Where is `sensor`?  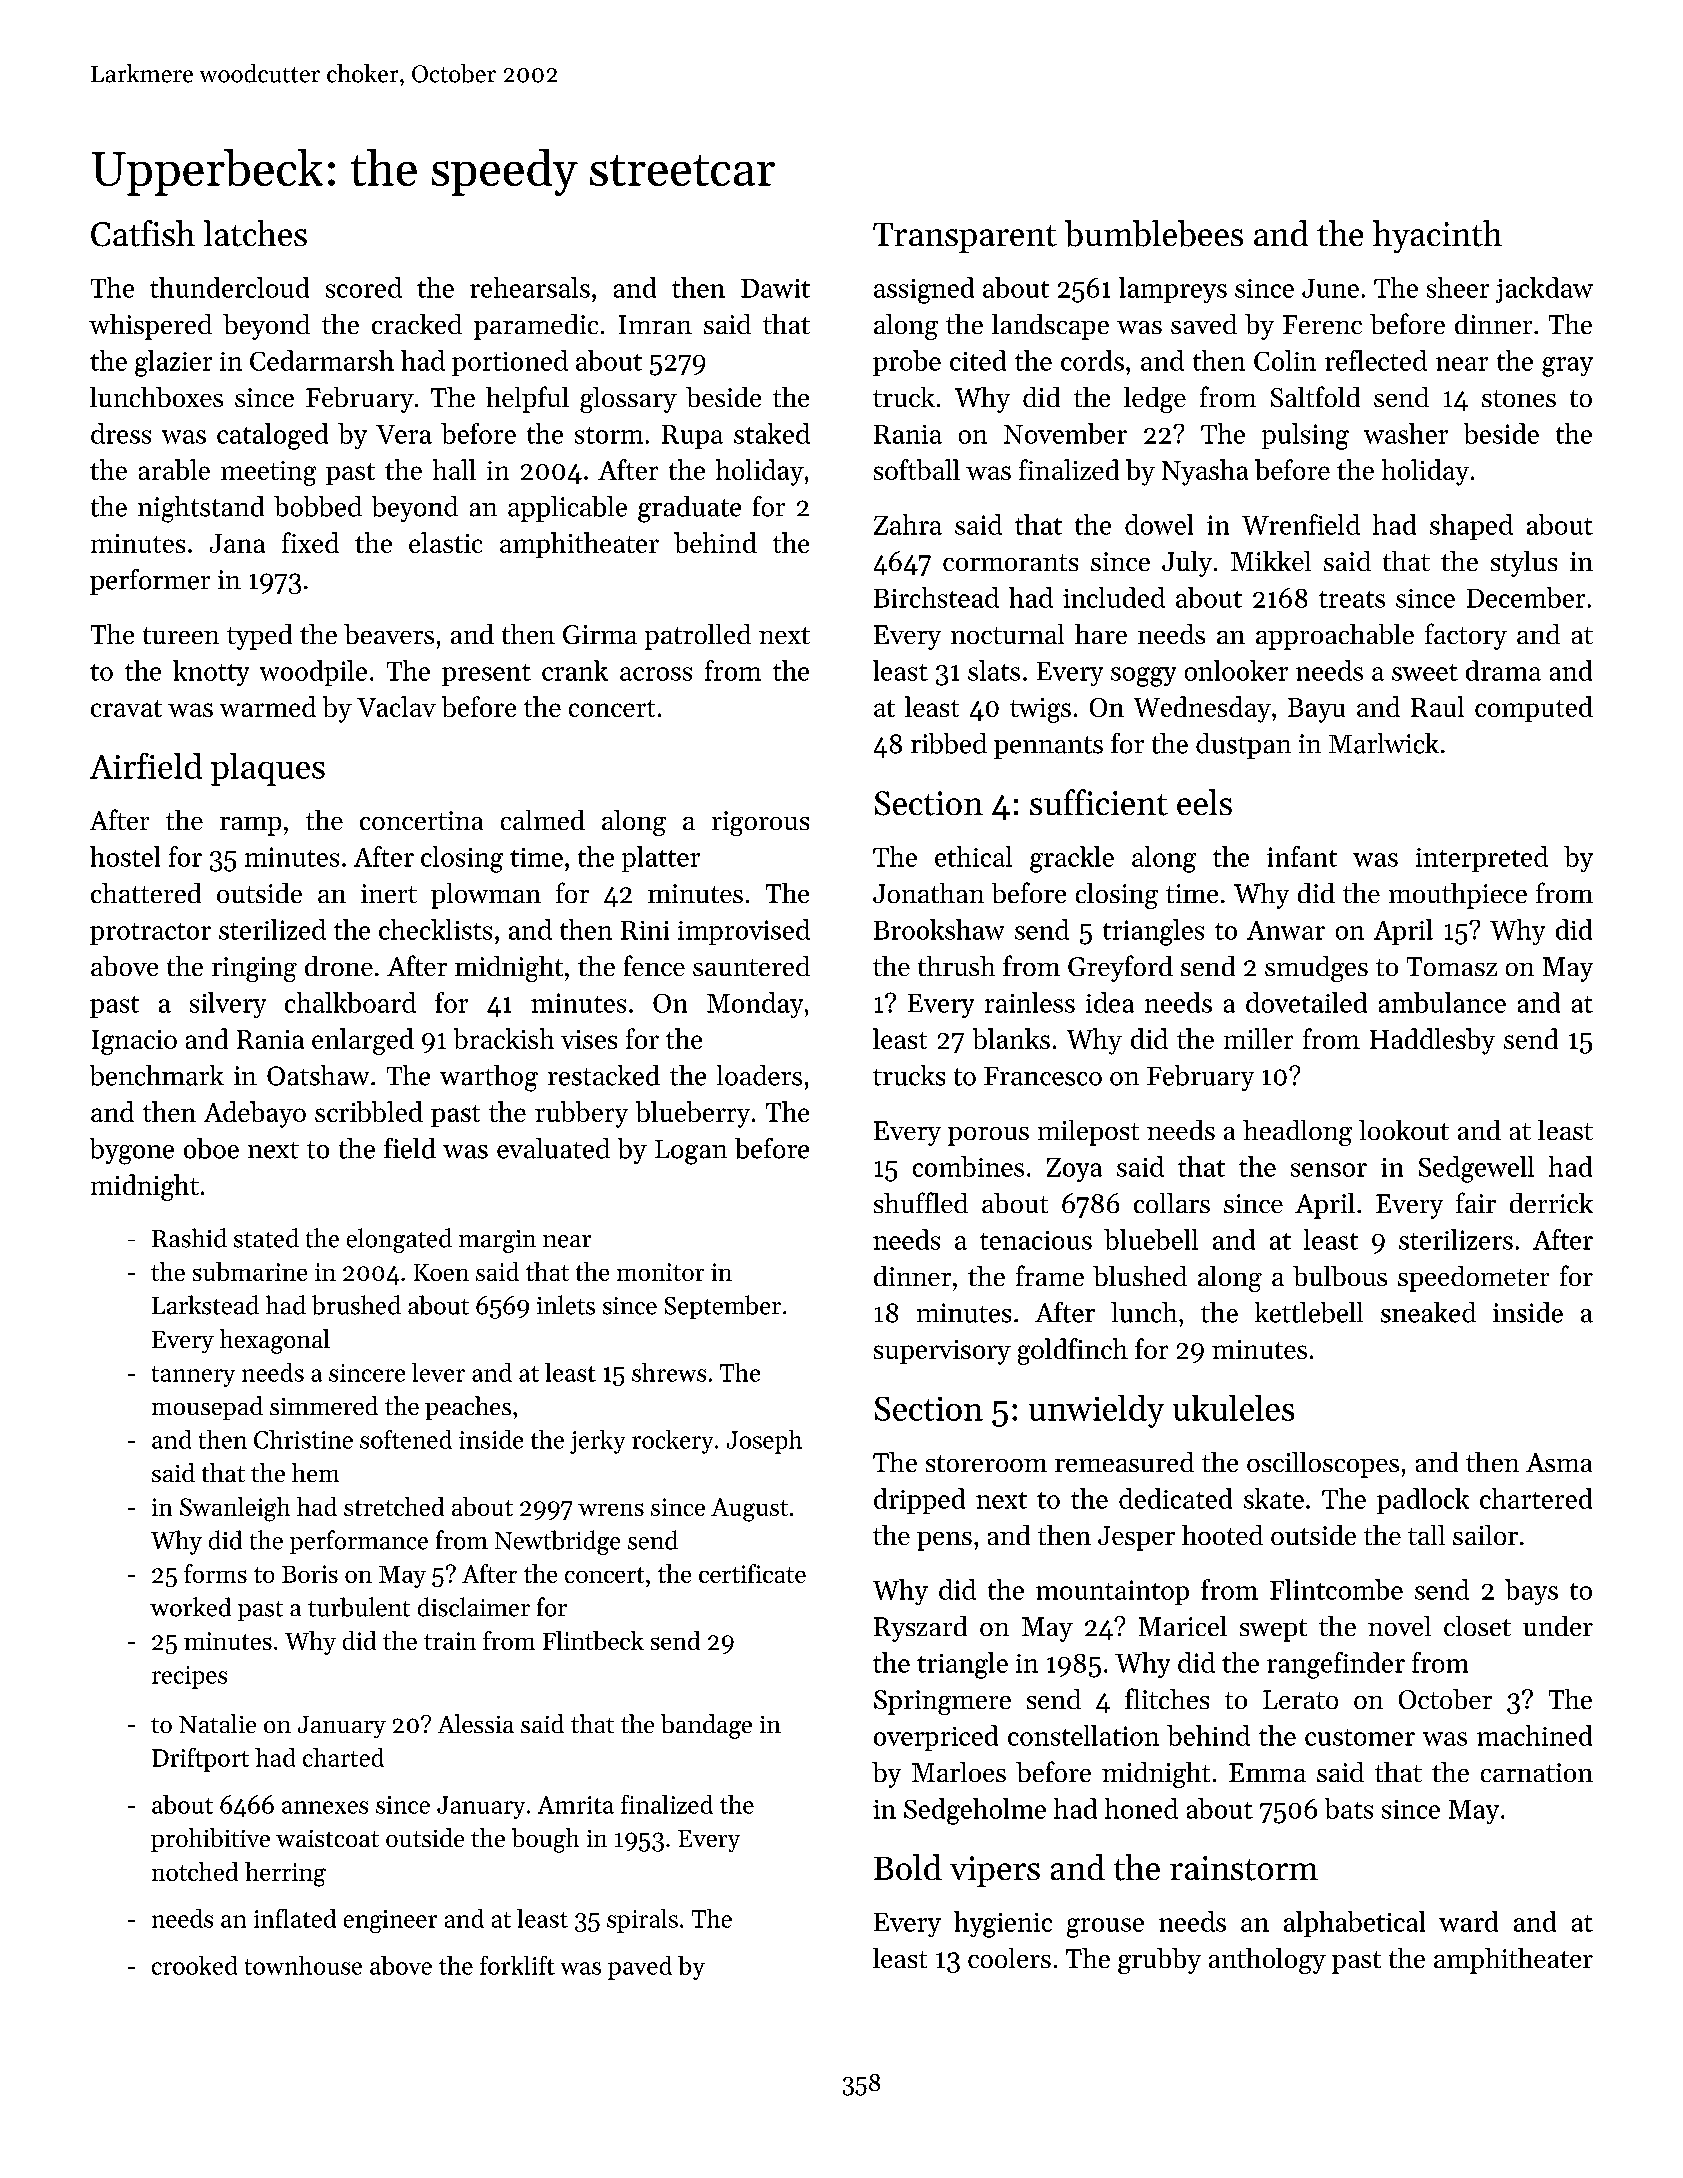 sensor is located at coordinates (1329, 1170).
